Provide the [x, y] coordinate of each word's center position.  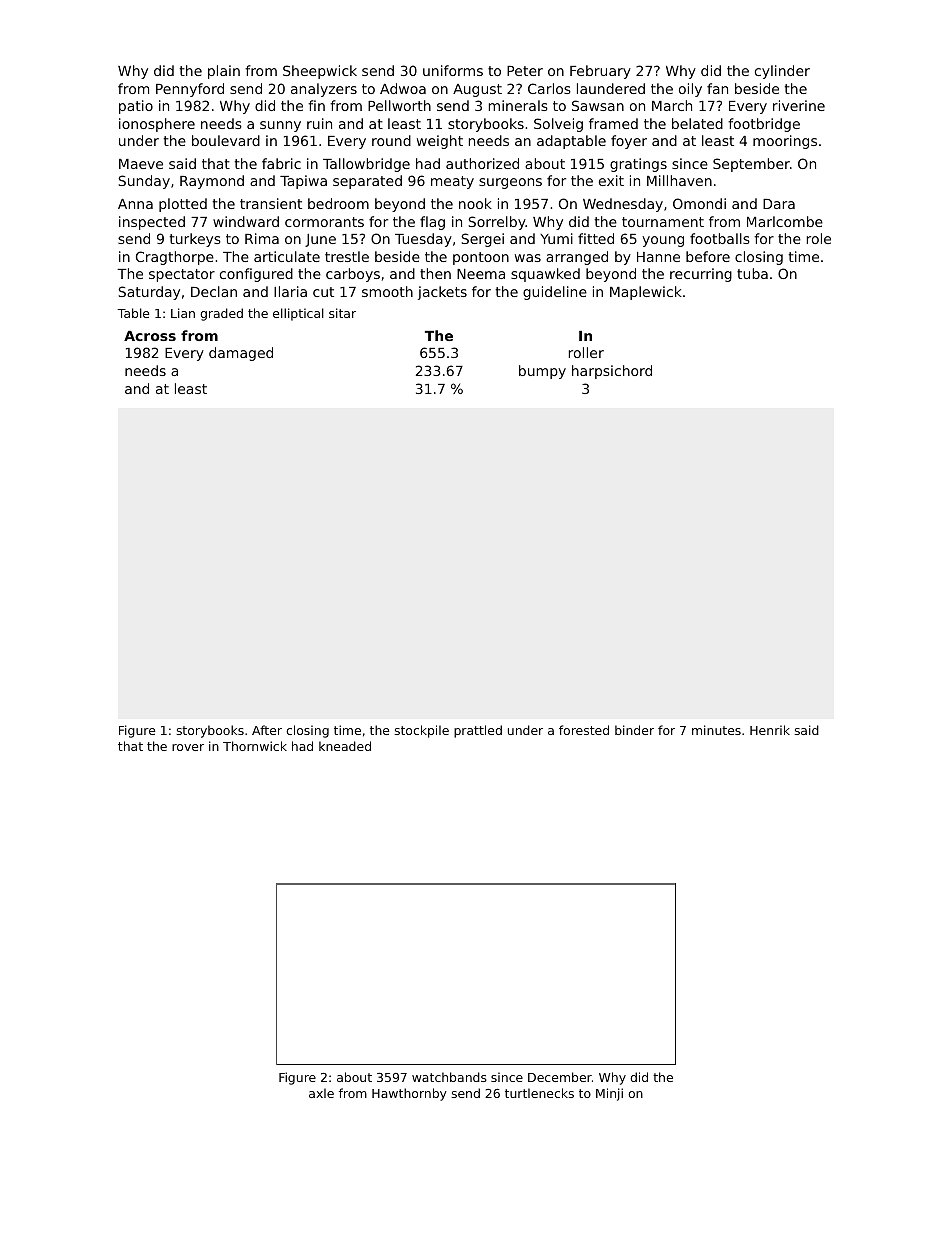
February [600, 72]
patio [136, 107]
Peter [525, 71]
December [560, 1077]
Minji [609, 1094]
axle [321, 1093]
